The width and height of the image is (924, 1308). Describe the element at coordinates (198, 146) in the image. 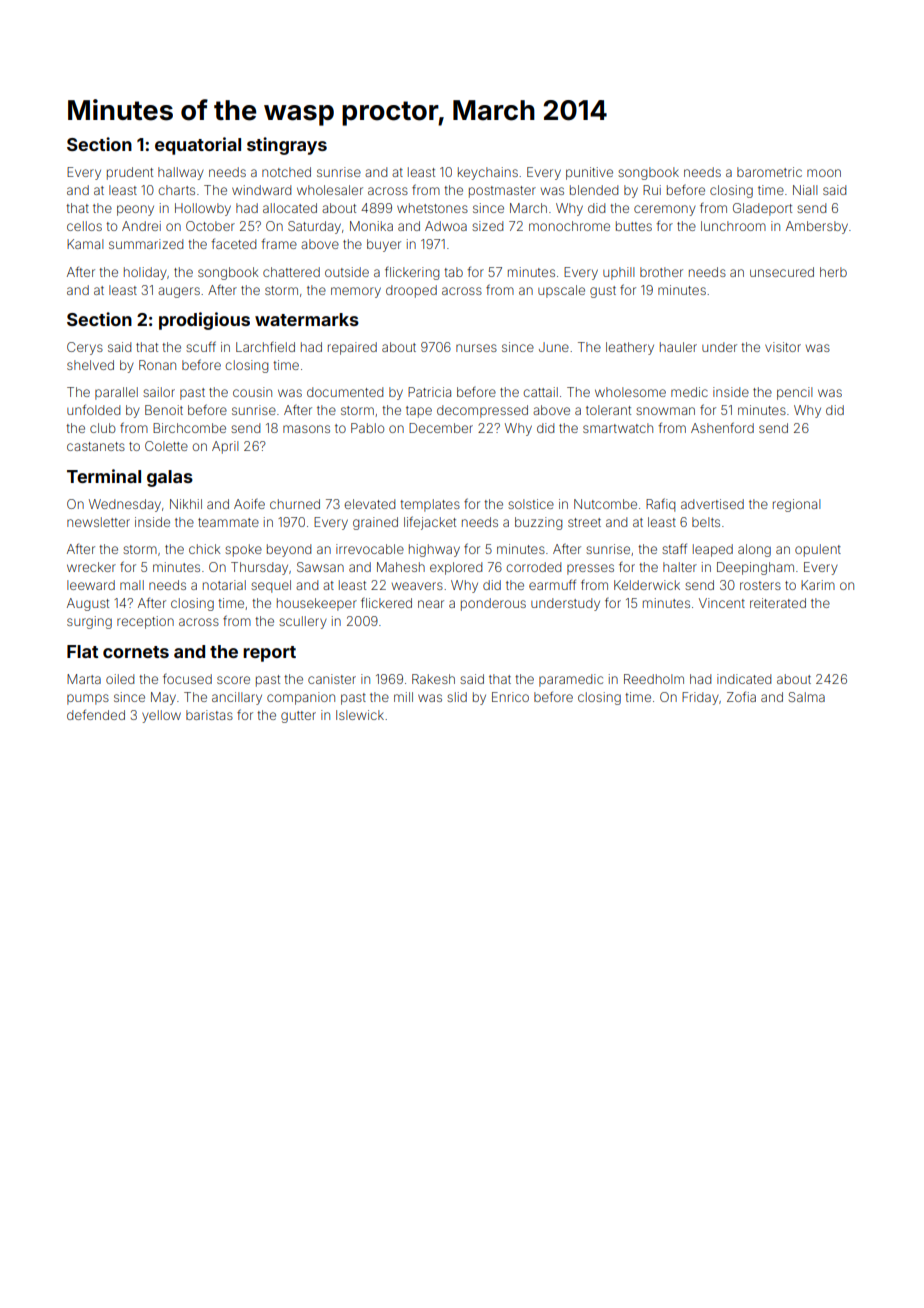

I see `equatorial` at that location.
